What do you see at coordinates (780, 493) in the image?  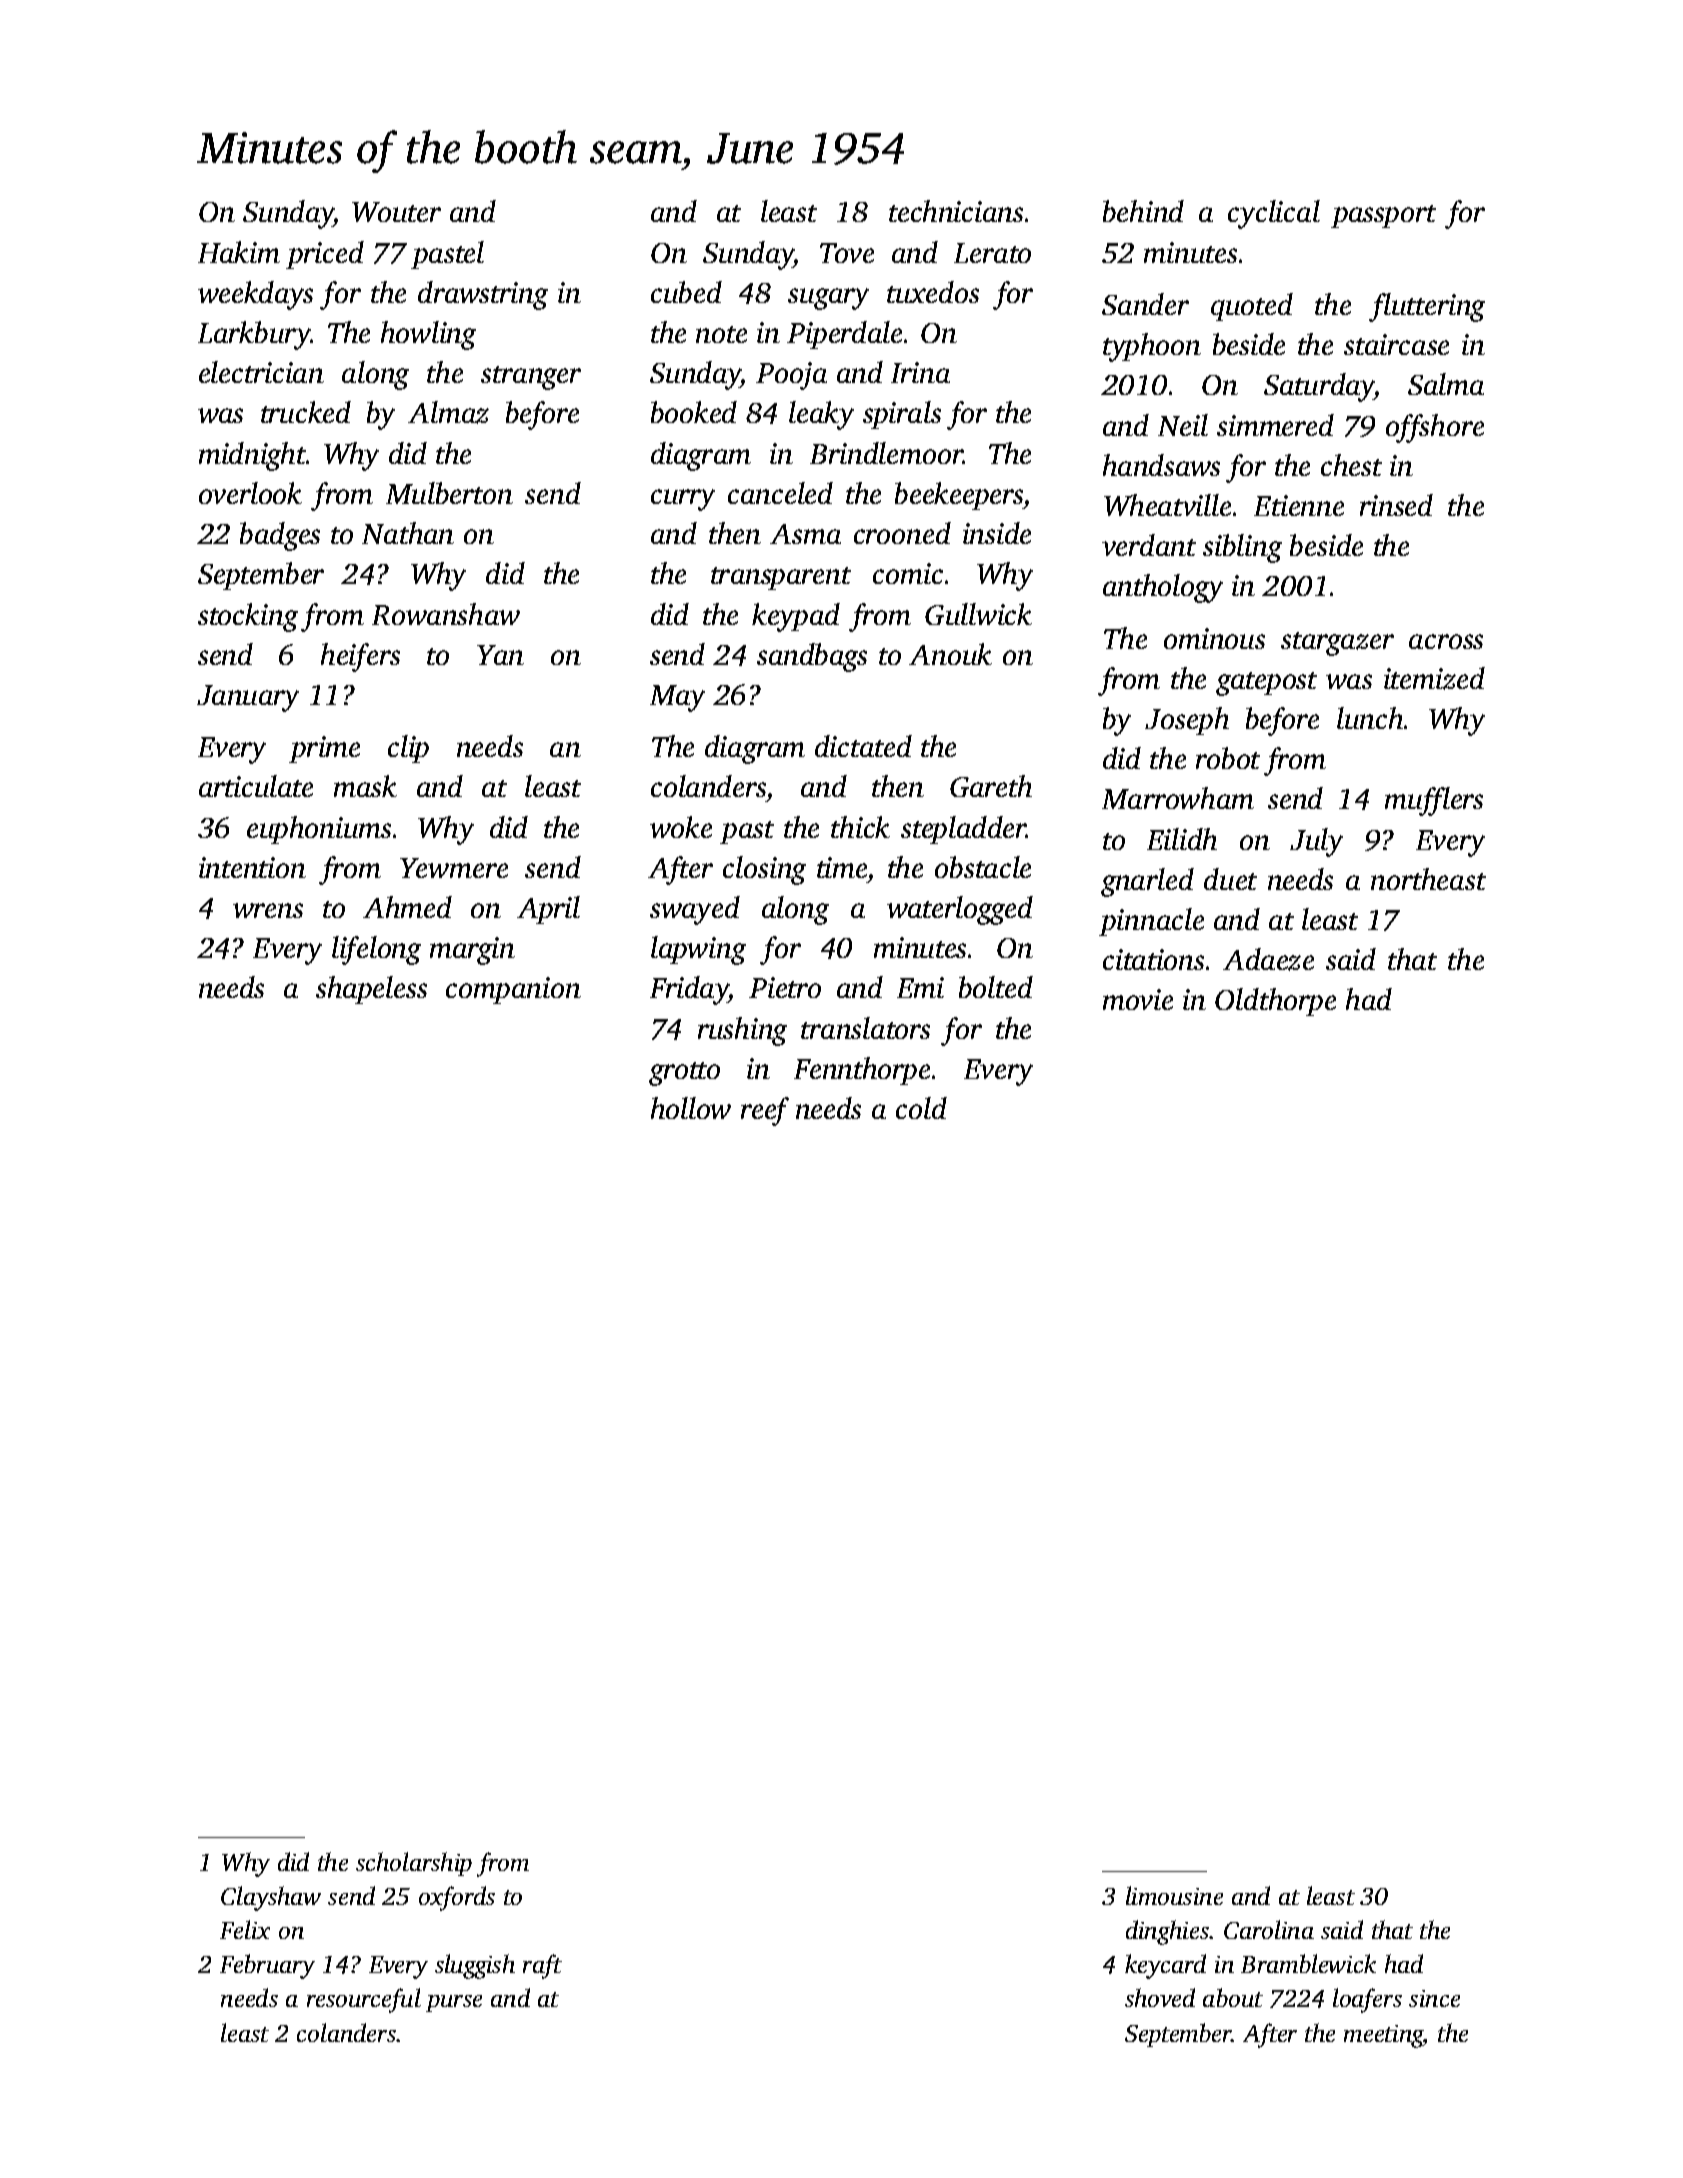 I see `canceled` at bounding box center [780, 493].
